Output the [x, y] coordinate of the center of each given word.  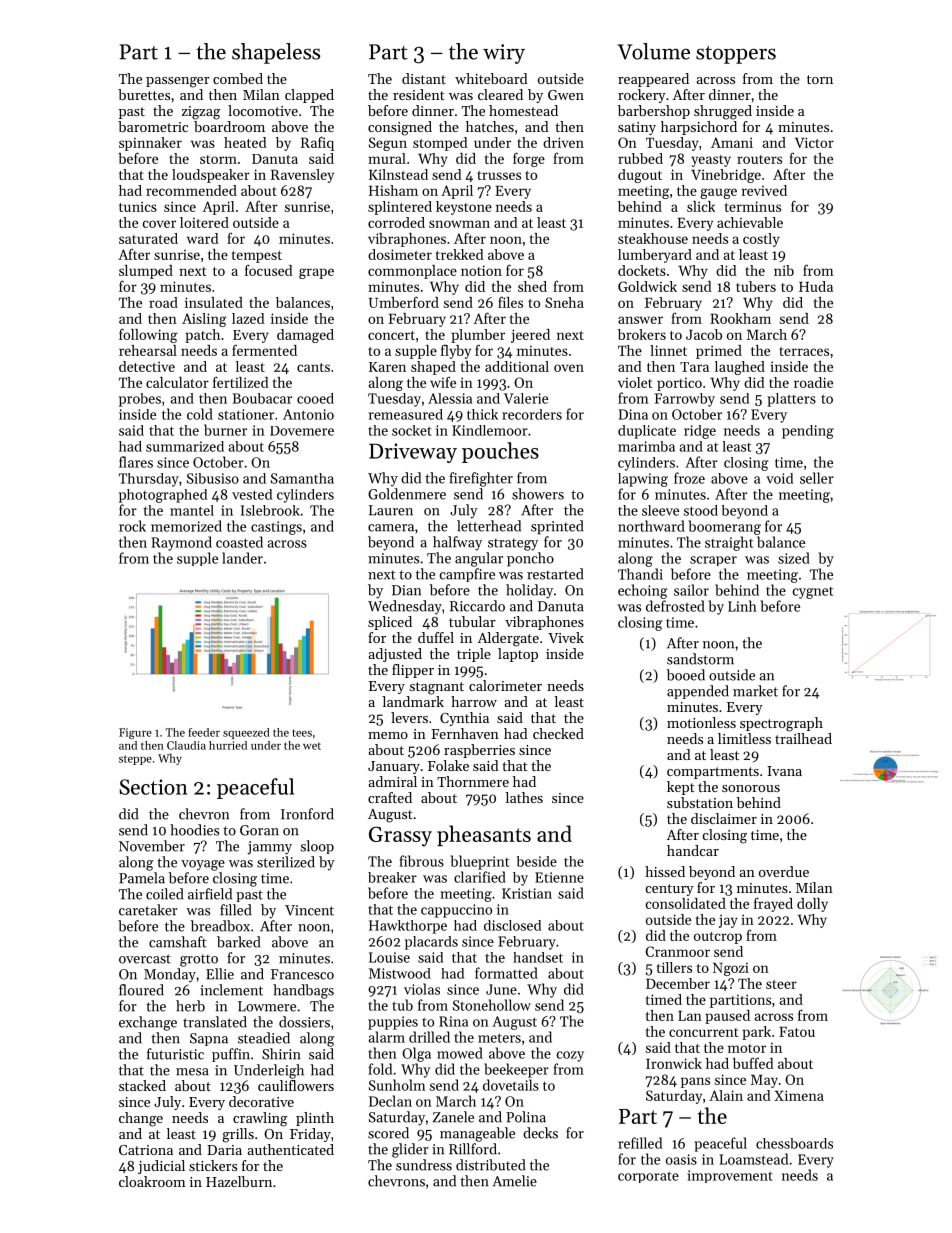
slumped [146, 272]
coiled [164, 894]
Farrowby [684, 400]
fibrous [421, 861]
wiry [504, 54]
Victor [814, 142]
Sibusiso [213, 478]
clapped [309, 96]
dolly [812, 905]
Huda [816, 286]
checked [558, 733]
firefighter [481, 479]
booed [686, 675]
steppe [135, 760]
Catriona [146, 1150]
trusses [499, 175]
